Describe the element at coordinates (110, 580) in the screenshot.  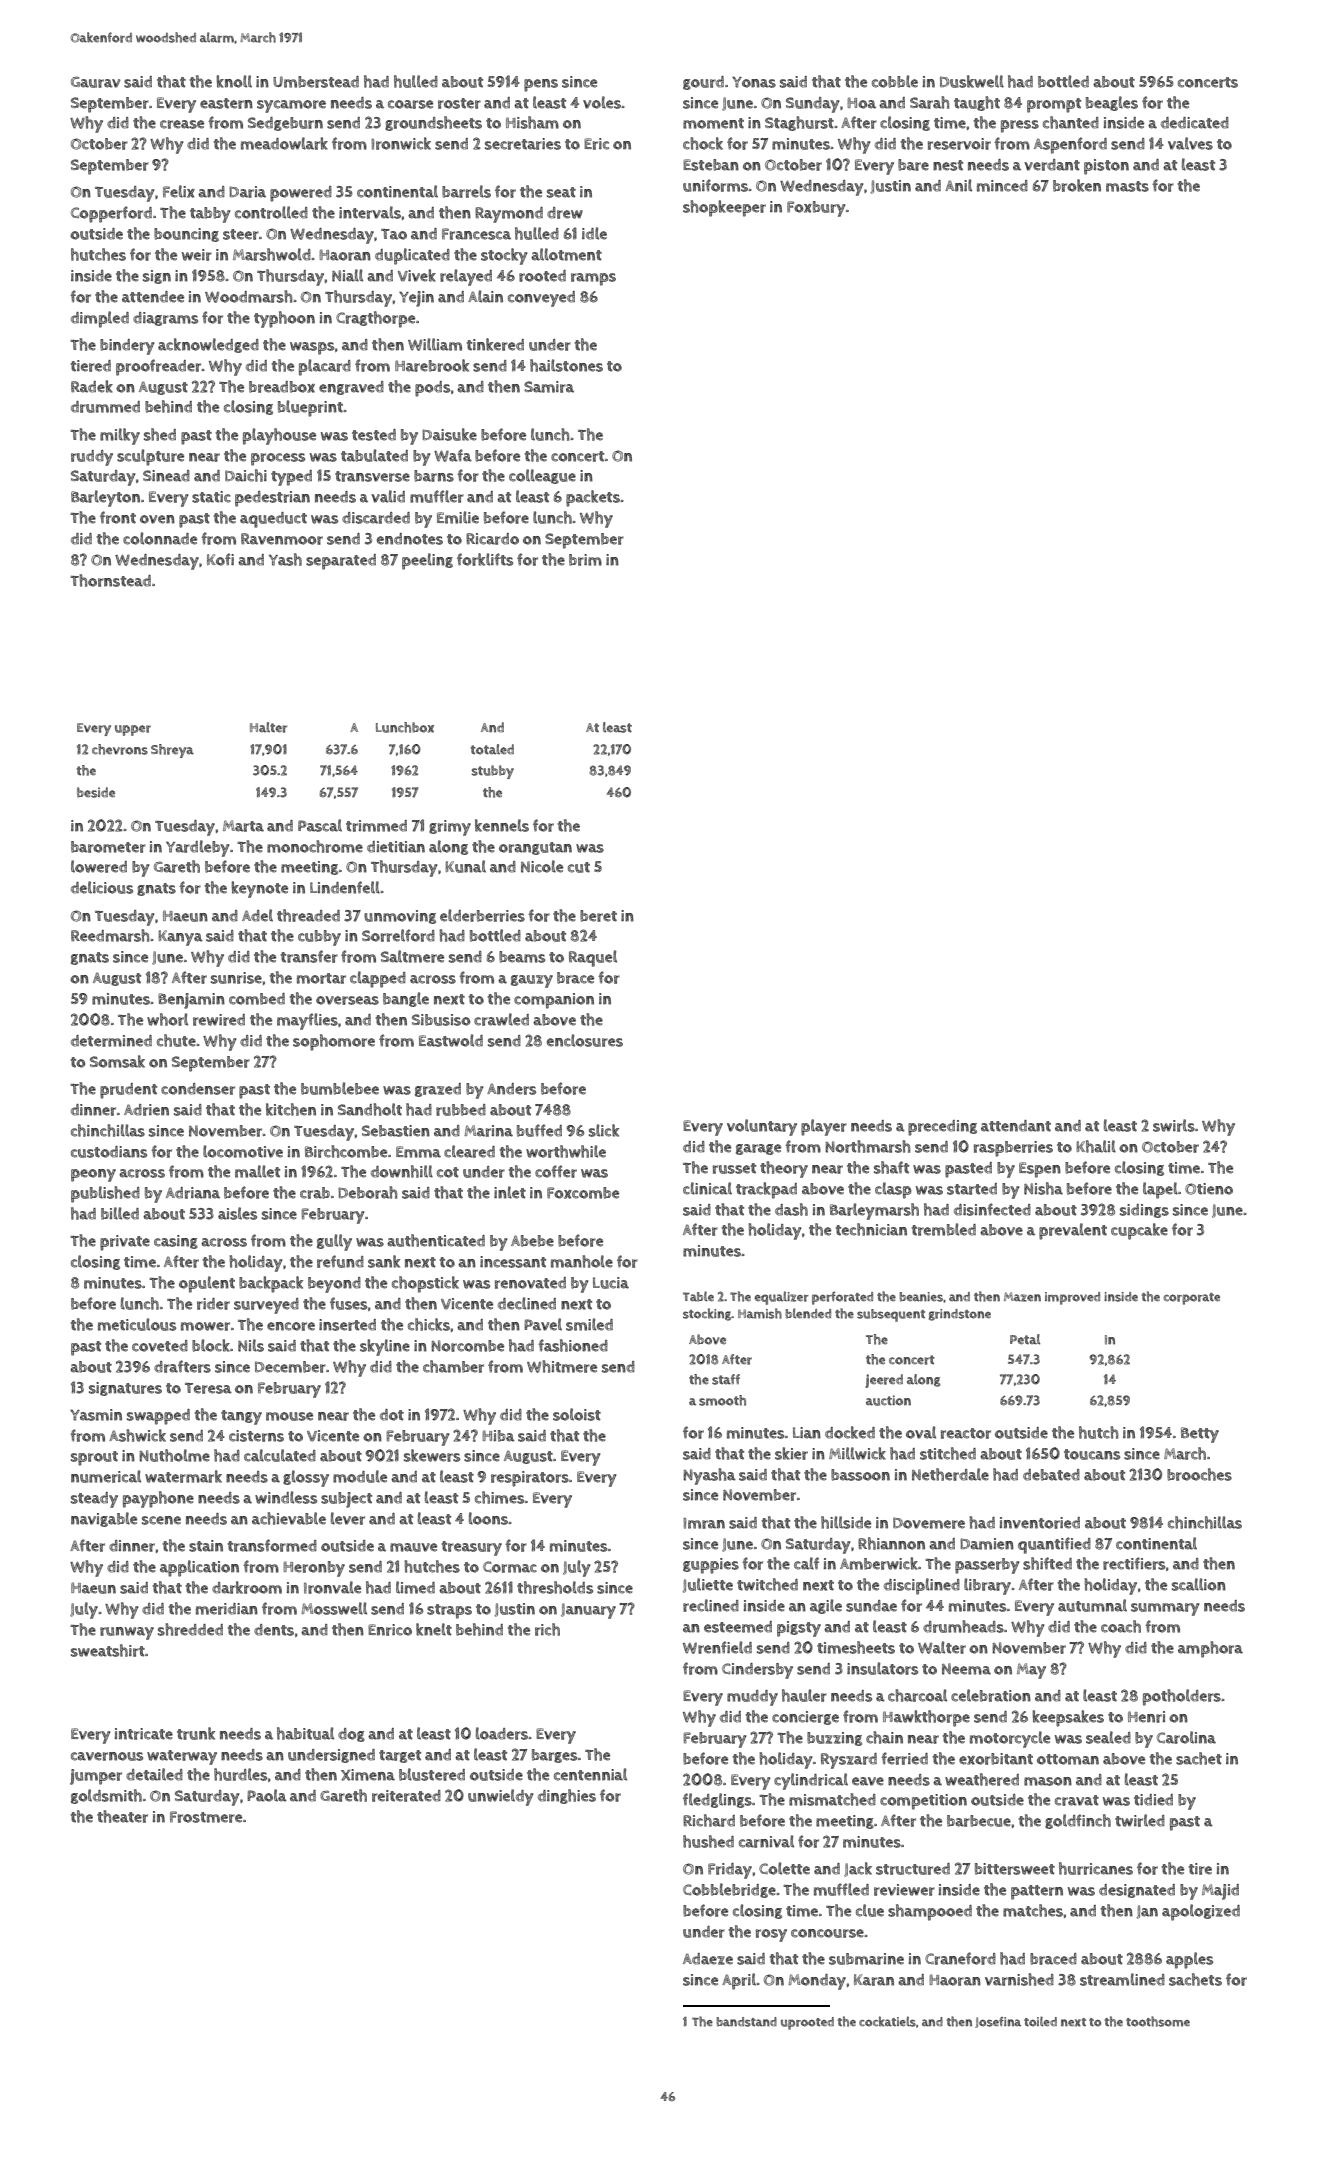
I see `Thornstead` at that location.
